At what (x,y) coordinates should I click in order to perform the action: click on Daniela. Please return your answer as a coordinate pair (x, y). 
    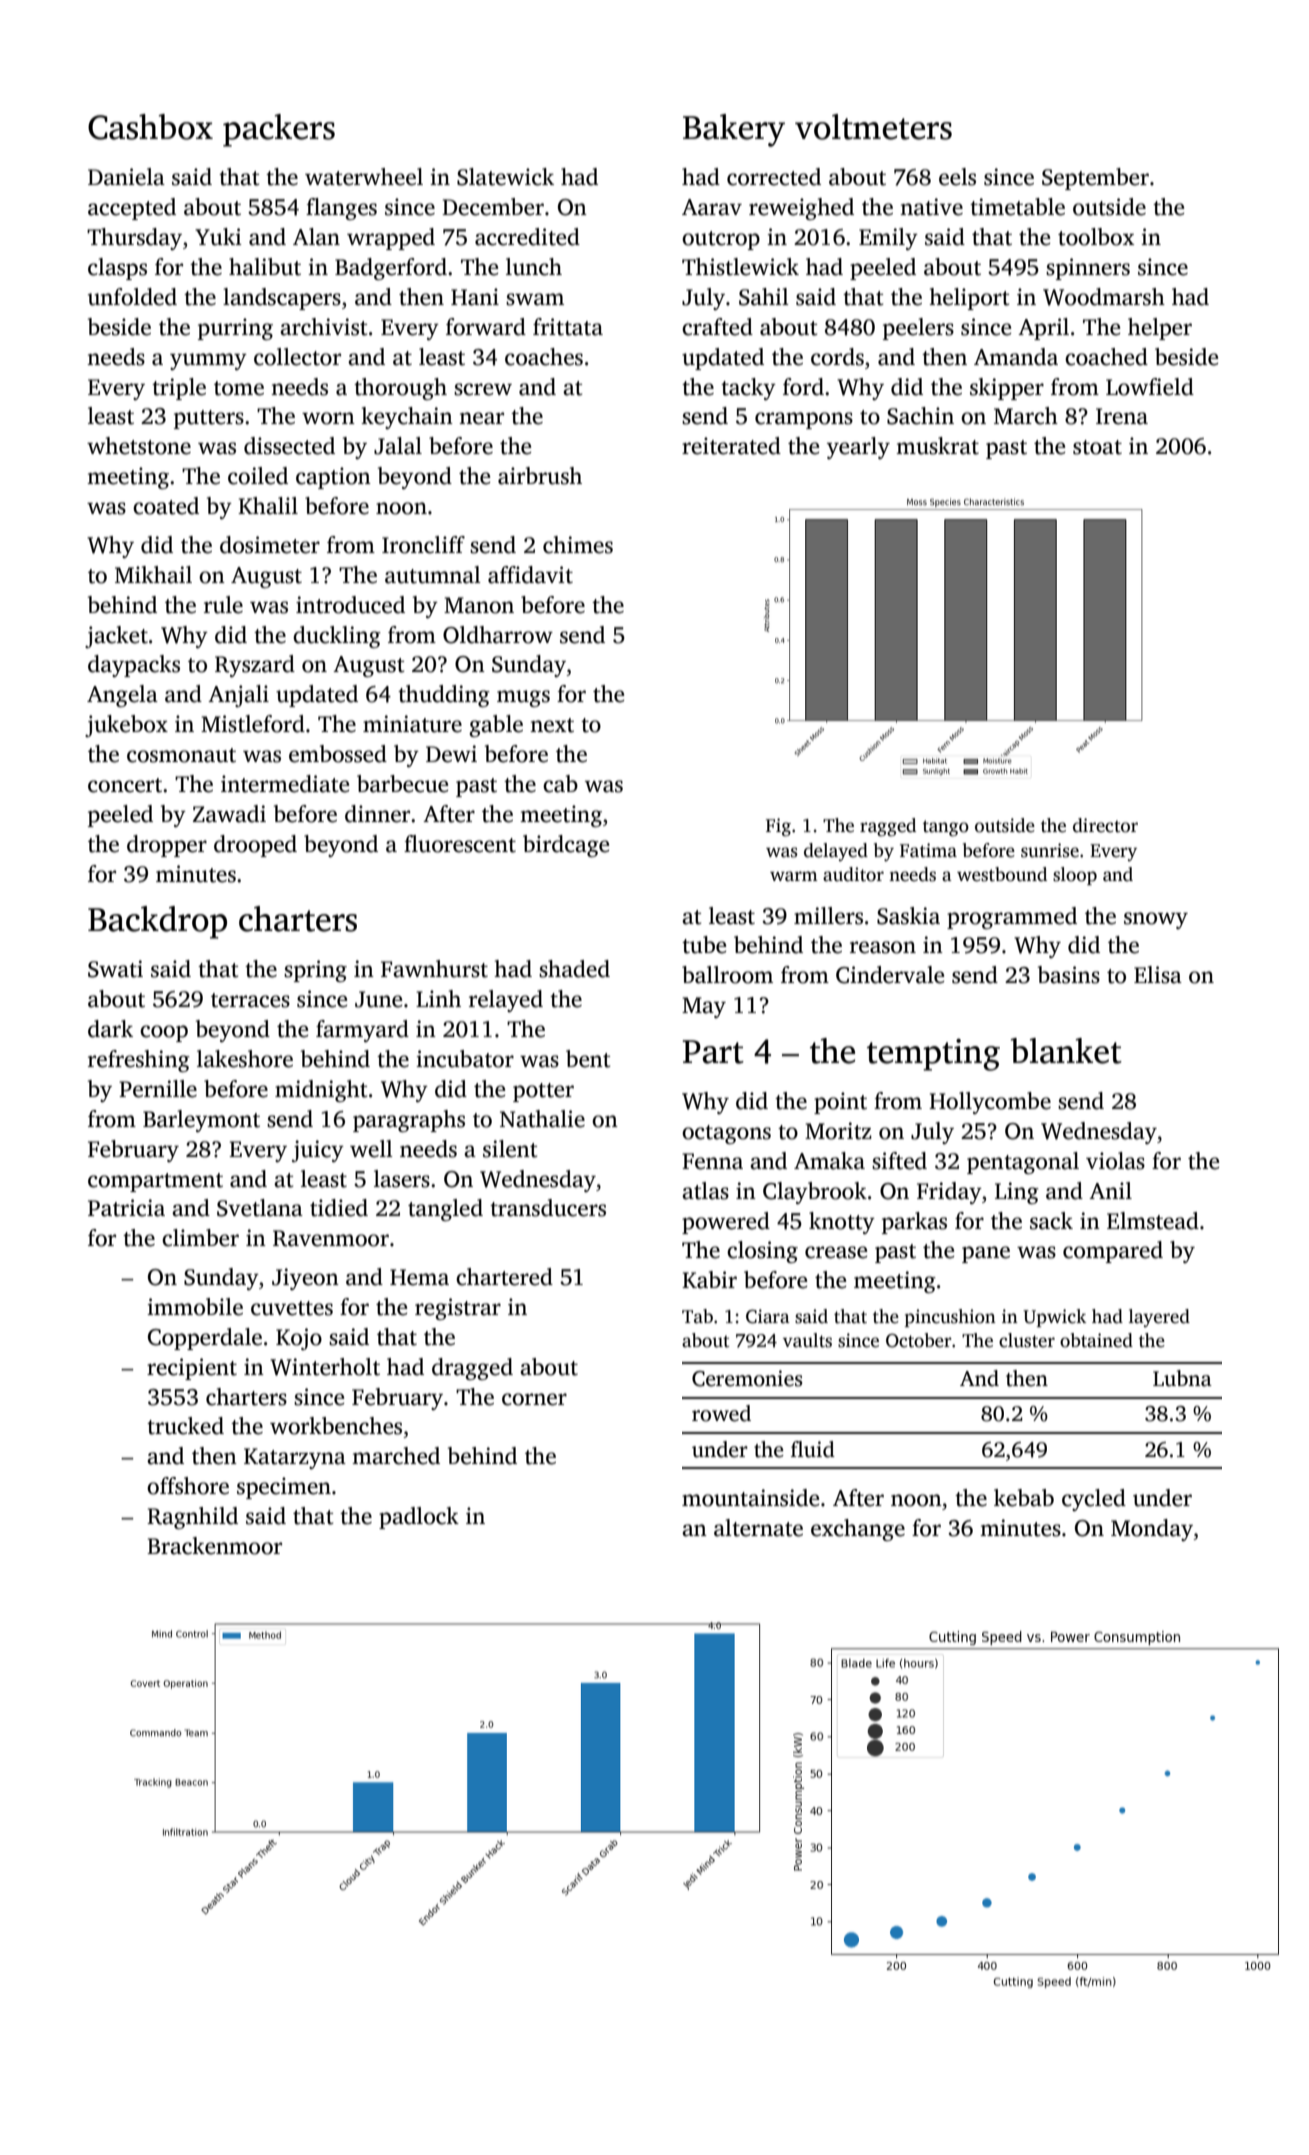
    Looking at the image, I should click on (126, 177).
